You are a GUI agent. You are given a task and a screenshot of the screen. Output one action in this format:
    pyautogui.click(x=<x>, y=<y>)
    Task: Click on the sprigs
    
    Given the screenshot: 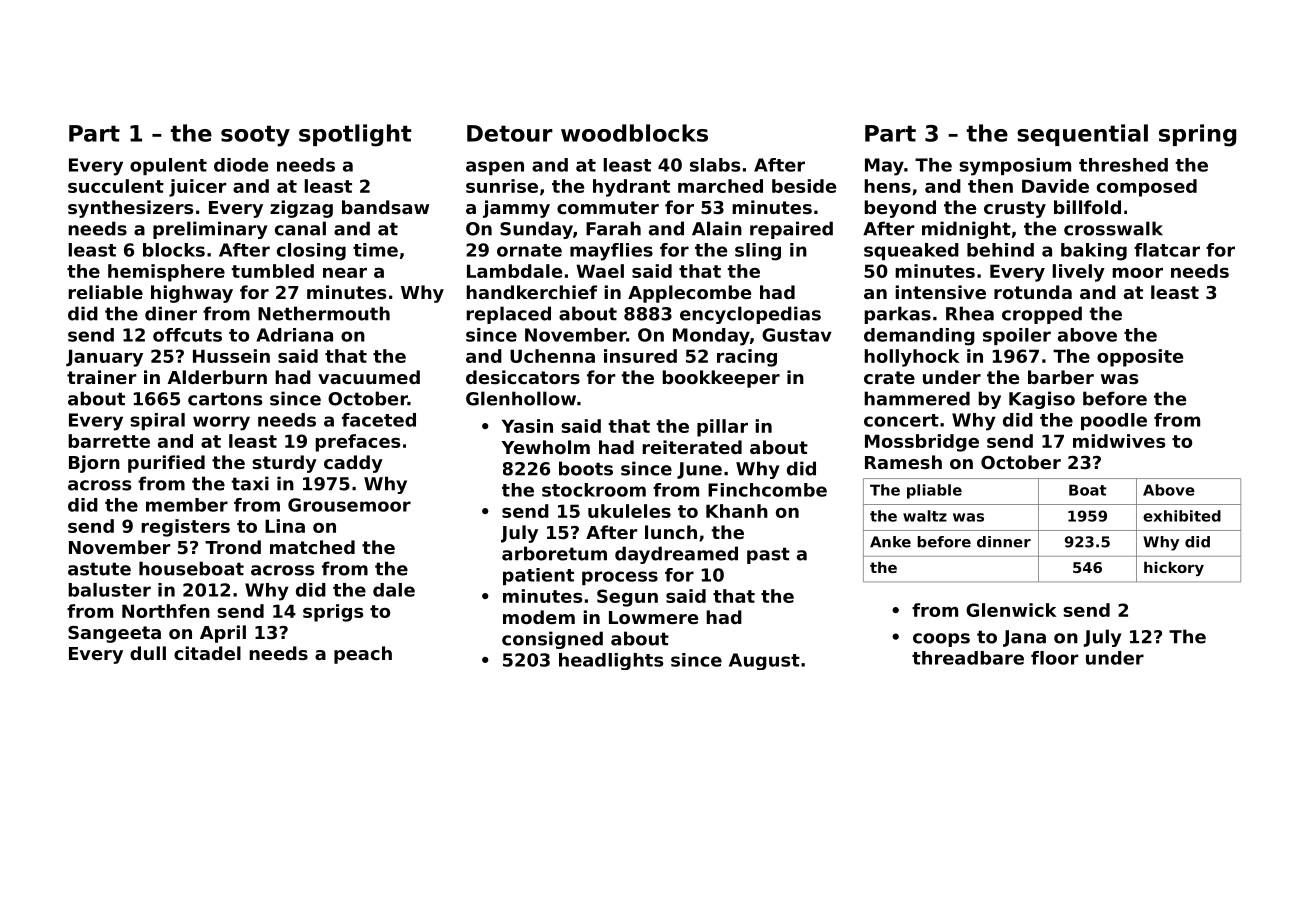 What is the action you would take?
    pyautogui.click(x=333, y=613)
